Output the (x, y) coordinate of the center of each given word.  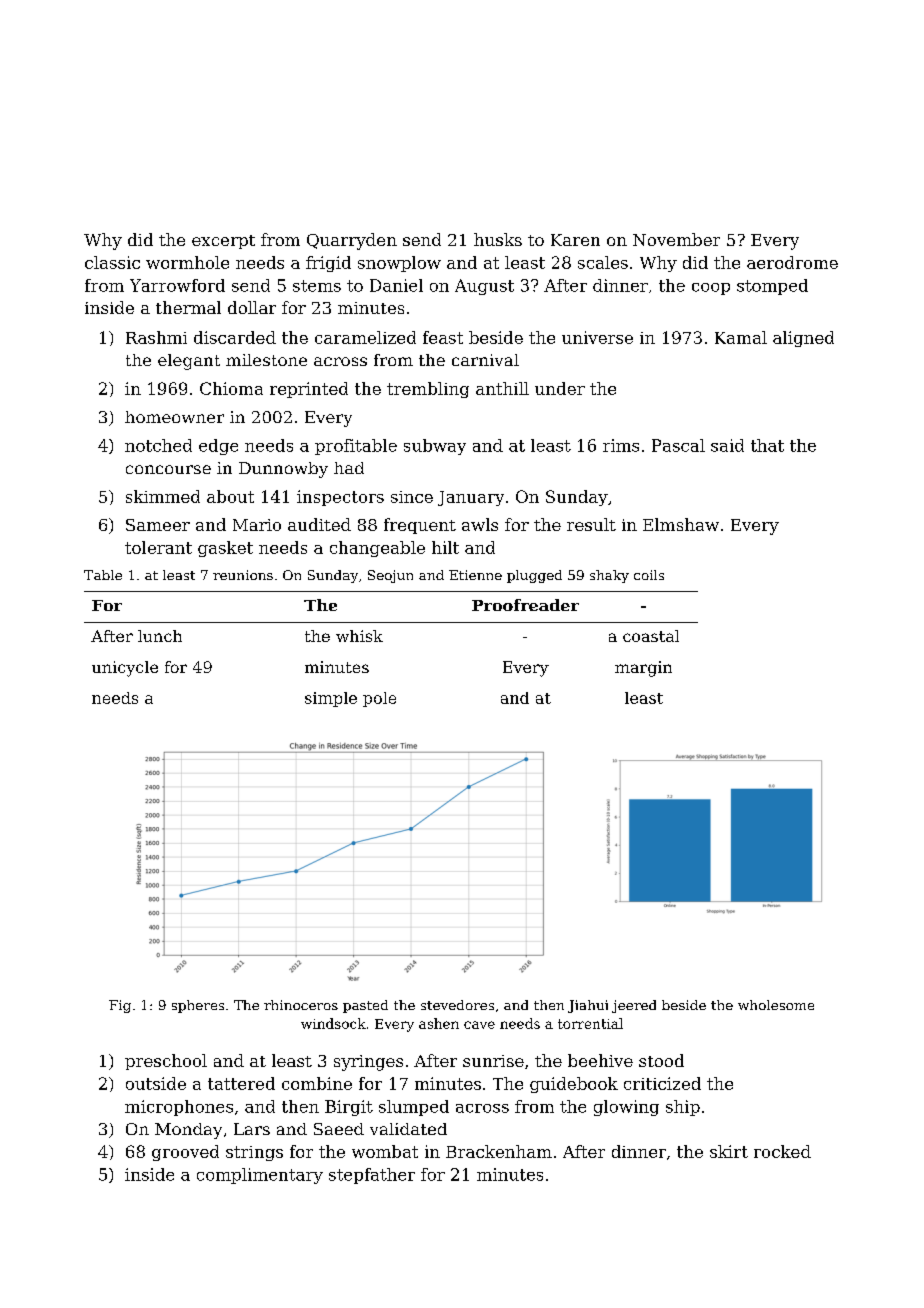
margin (643, 669)
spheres (198, 1006)
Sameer (158, 525)
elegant (189, 362)
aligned (803, 339)
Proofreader (525, 605)
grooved (185, 1153)
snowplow (399, 264)
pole (379, 699)
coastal (651, 636)
